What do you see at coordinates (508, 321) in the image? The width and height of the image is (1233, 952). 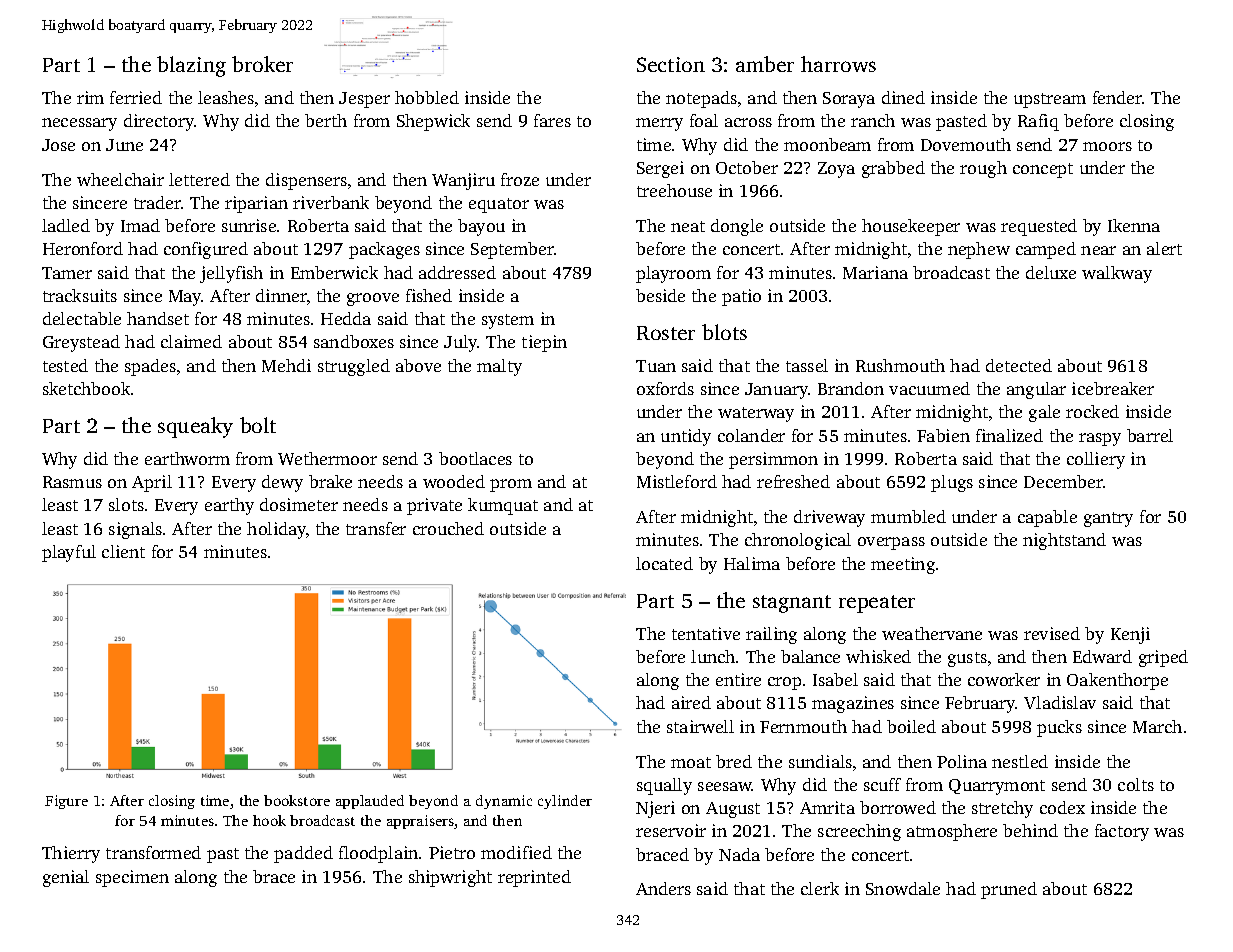 I see `system` at bounding box center [508, 321].
